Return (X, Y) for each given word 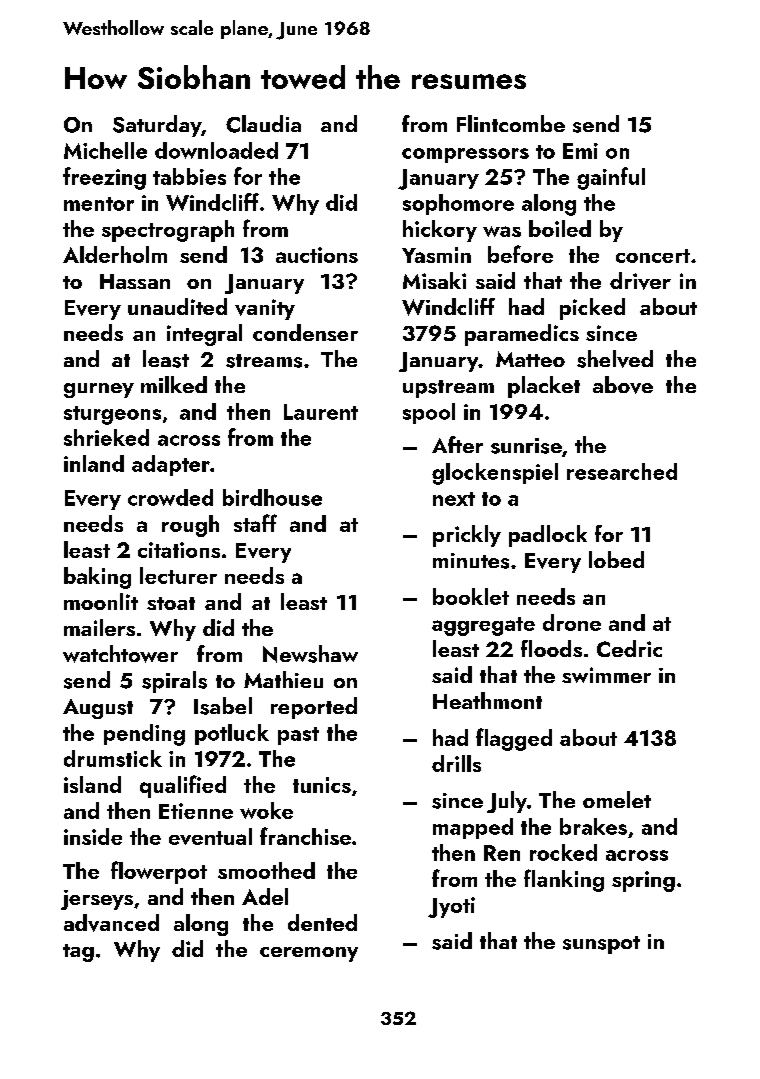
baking (97, 578)
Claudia (263, 124)
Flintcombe (511, 123)
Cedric (629, 648)
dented (322, 922)
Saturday (157, 126)
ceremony (309, 954)
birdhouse (272, 497)
